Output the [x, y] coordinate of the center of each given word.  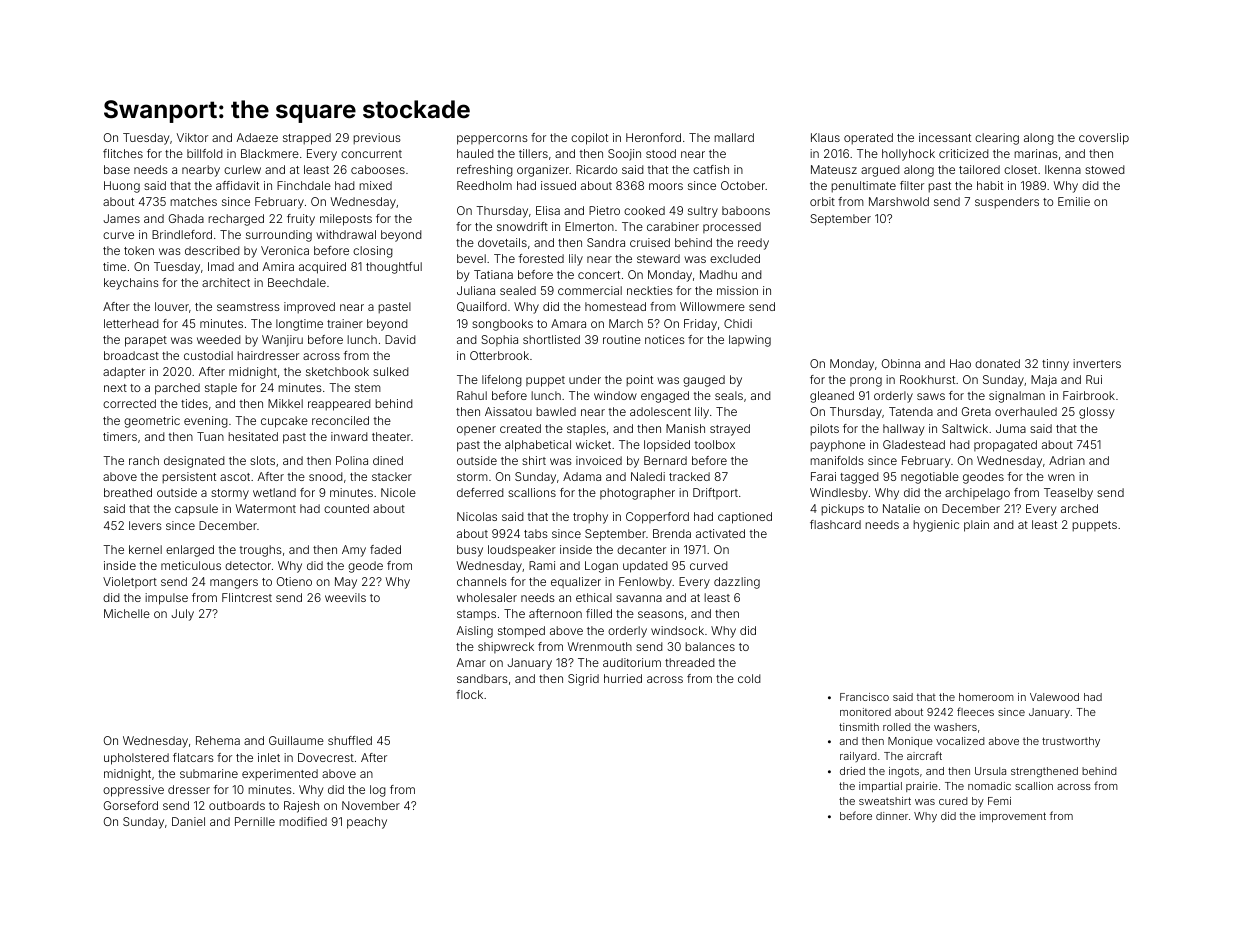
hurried [623, 678]
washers [955, 727]
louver [172, 306]
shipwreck [506, 647]
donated [997, 363]
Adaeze [257, 137]
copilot [589, 139]
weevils [345, 597]
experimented [280, 775]
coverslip [1104, 139]
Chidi [738, 323]
